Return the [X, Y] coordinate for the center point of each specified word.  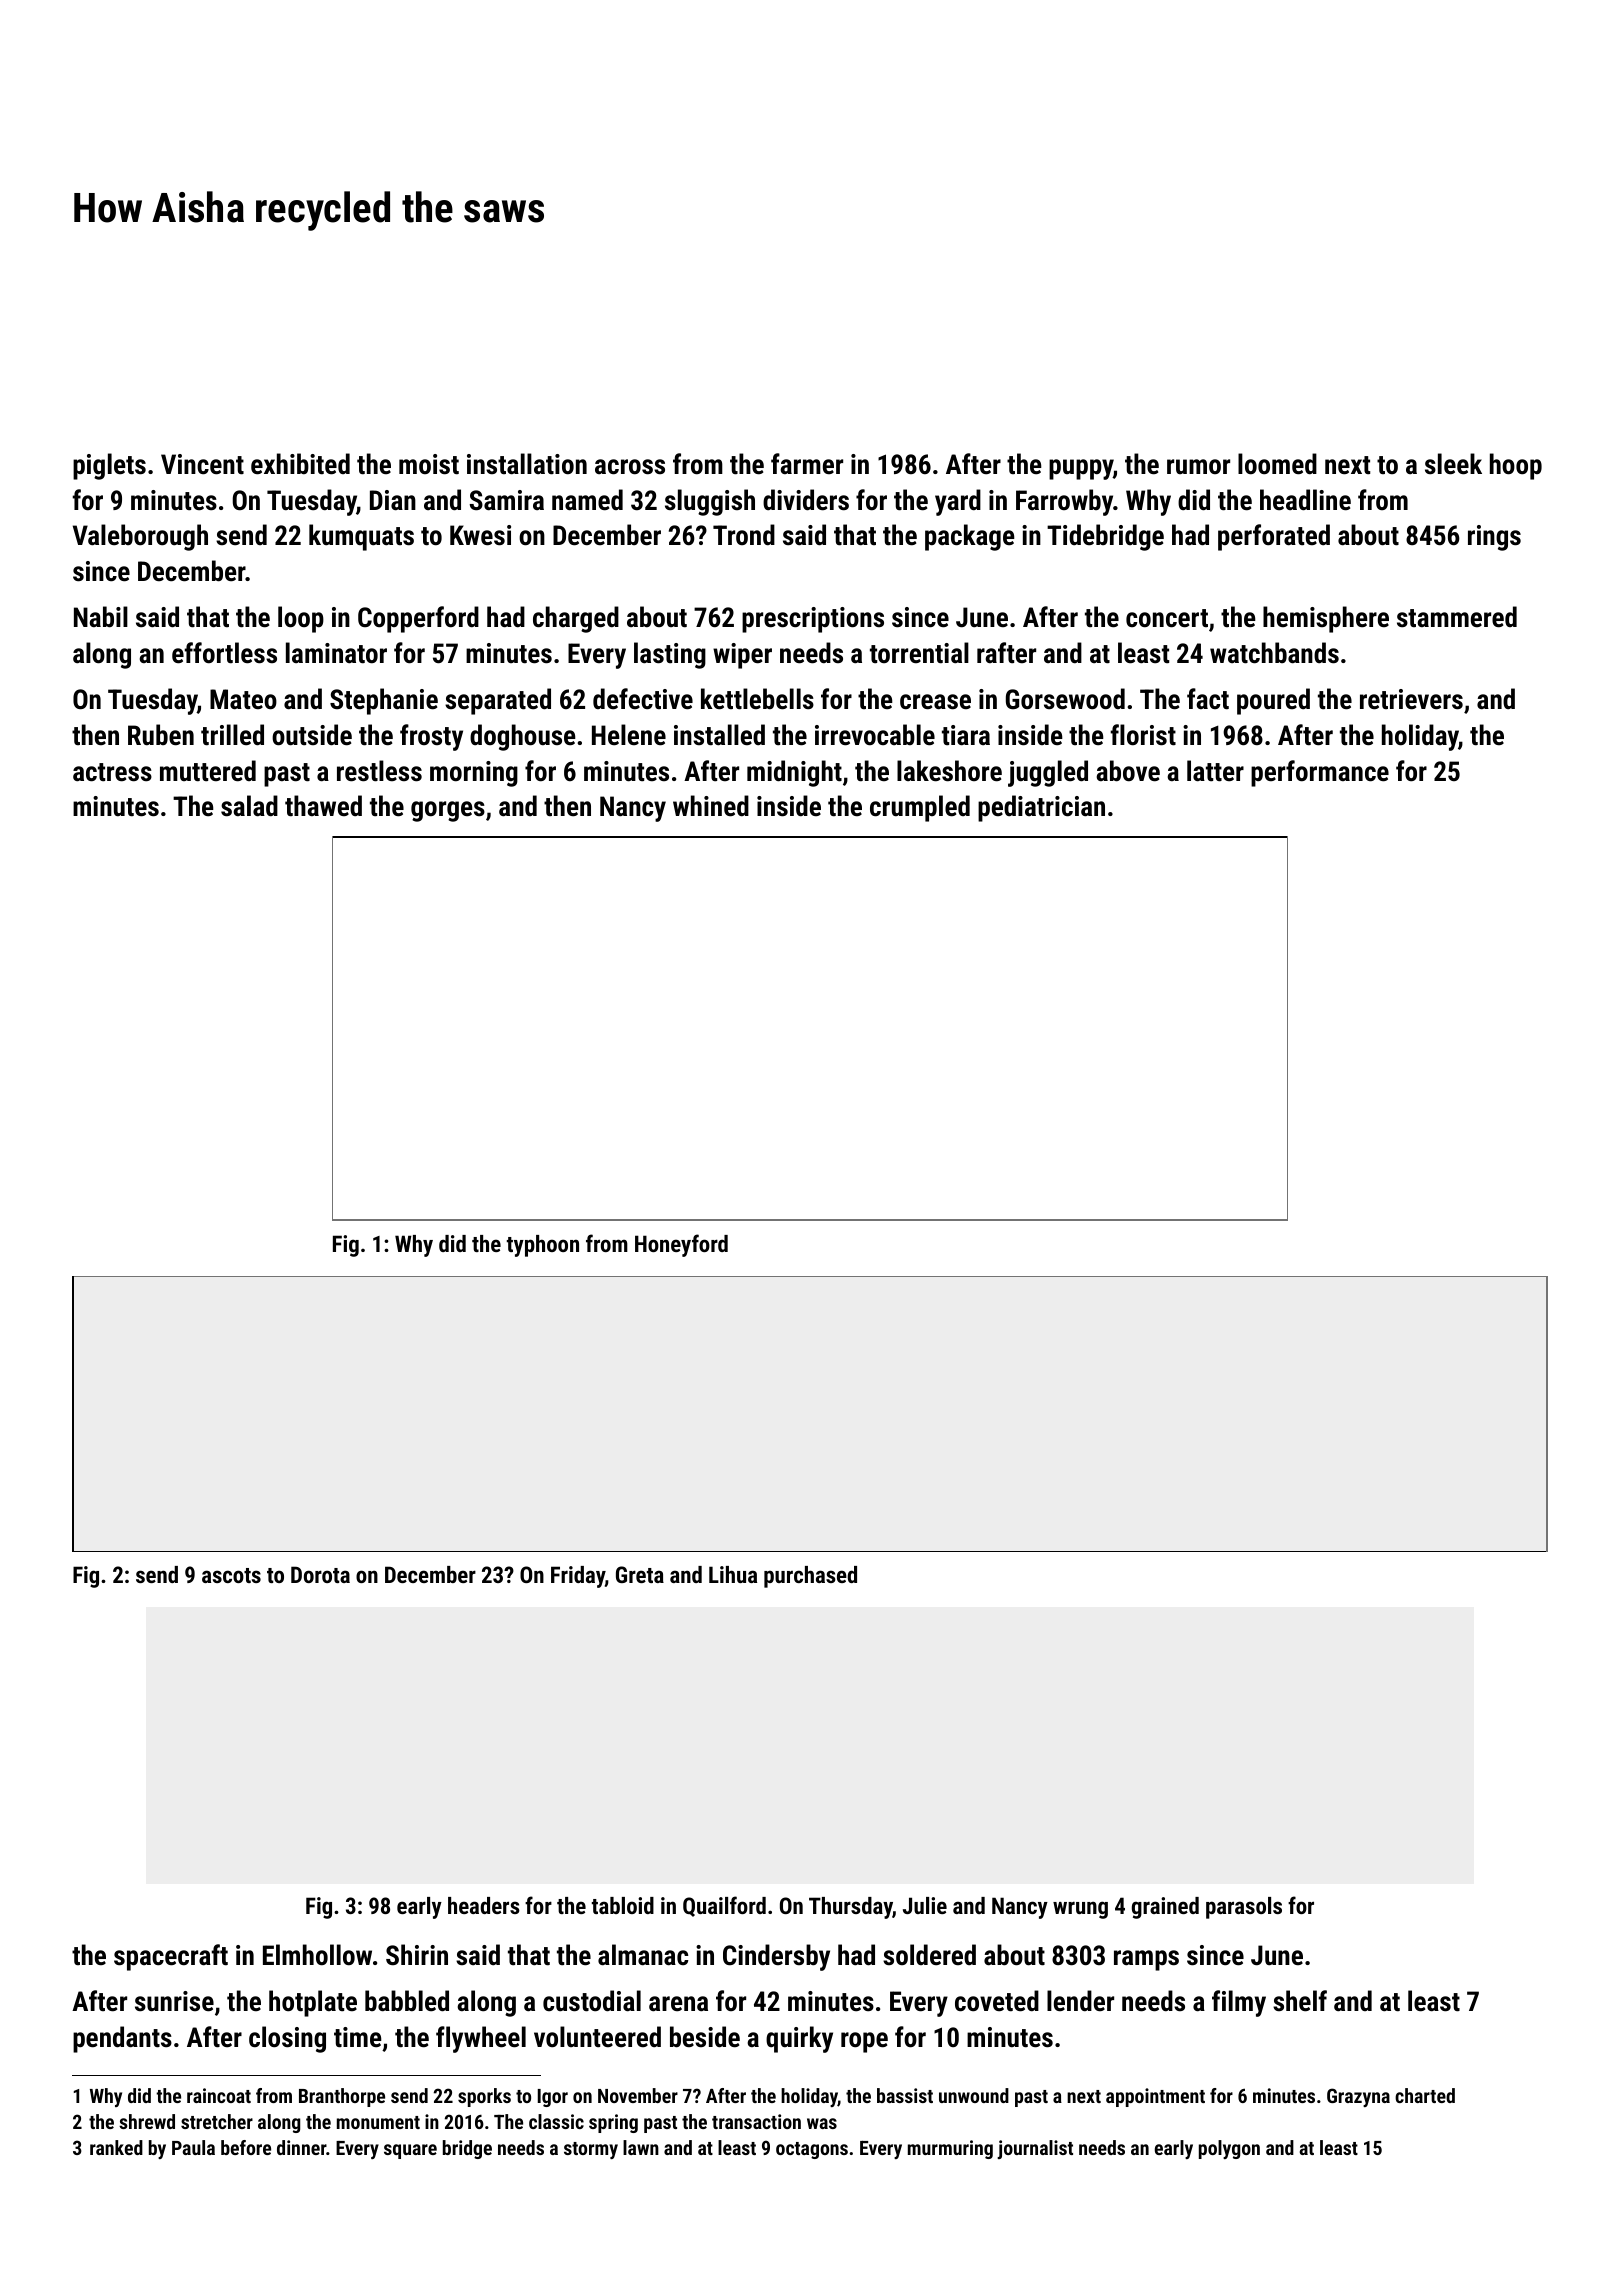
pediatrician [1041, 808]
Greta [640, 1574]
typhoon [543, 1246]
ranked [116, 2147]
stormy [591, 2150]
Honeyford [681, 1245]
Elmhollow [317, 1955]
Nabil [101, 617]
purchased [810, 1577]
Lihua [733, 1574]
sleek [1453, 464]
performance [1320, 773]
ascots [231, 1575]
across [630, 467]
